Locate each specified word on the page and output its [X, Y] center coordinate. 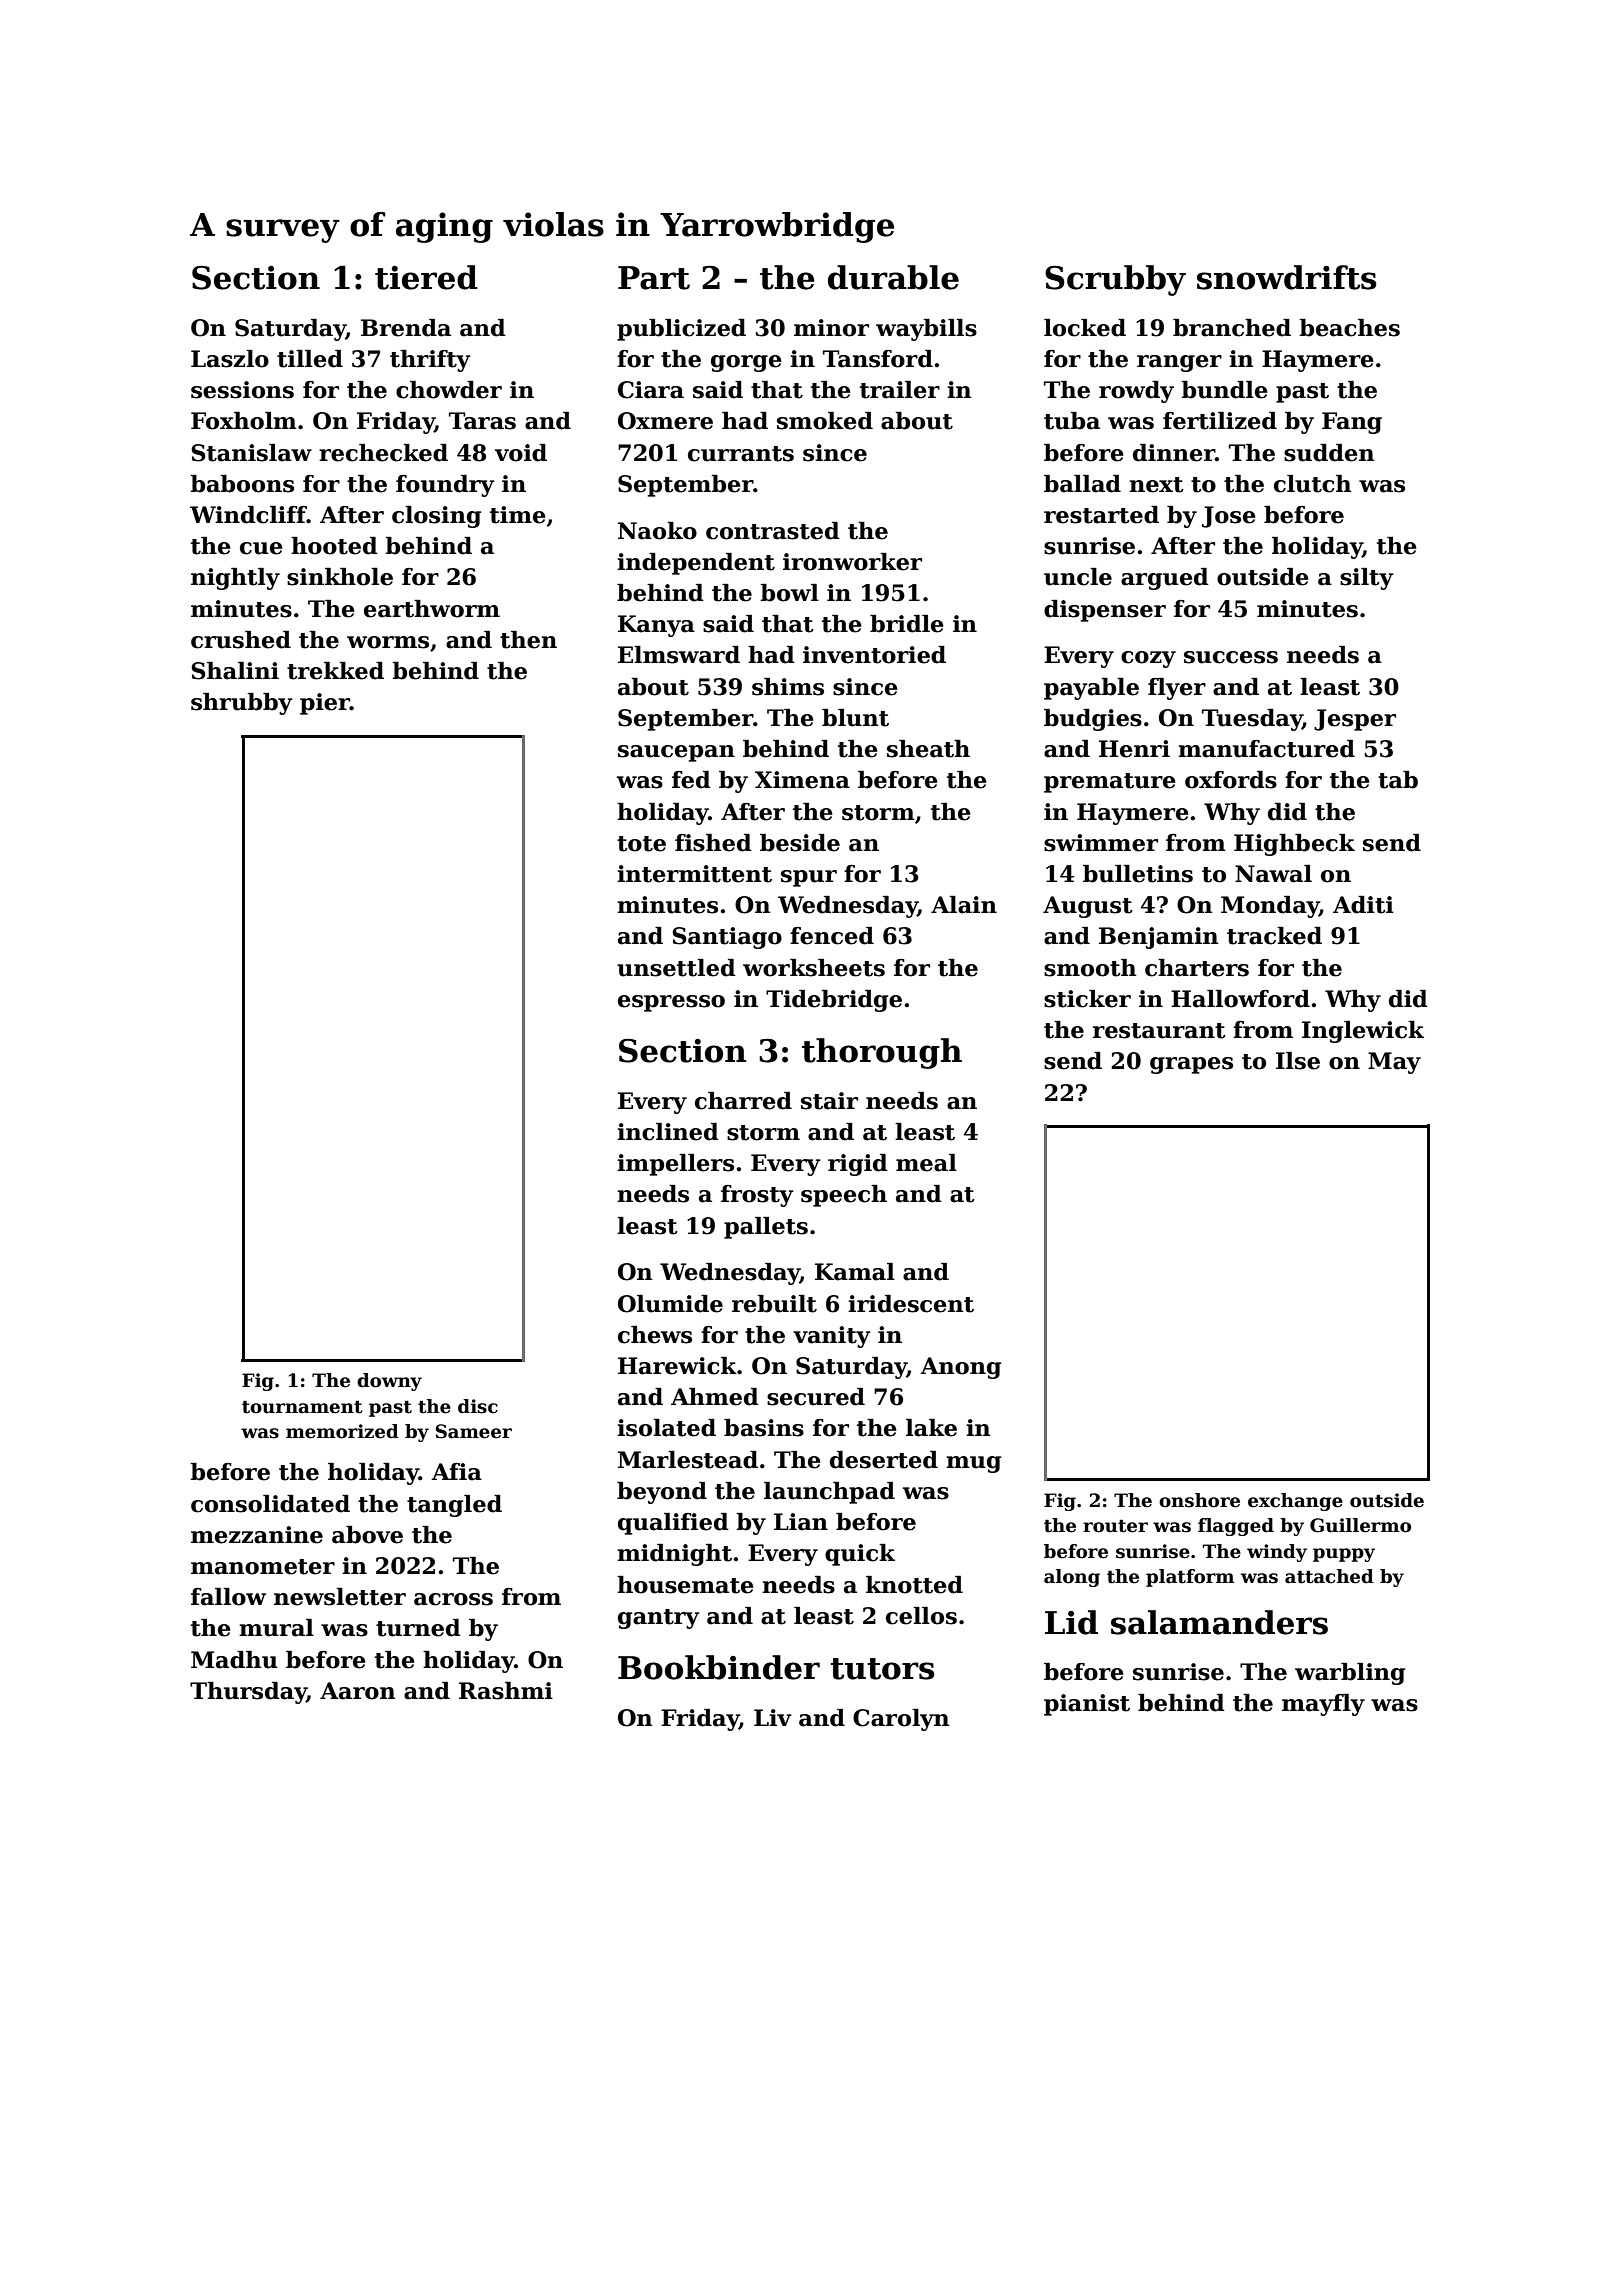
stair [829, 1101]
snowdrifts [1287, 277]
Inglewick [1363, 1032]
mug [973, 1464]
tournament [302, 1407]
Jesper [1355, 720]
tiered [426, 277]
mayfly [1323, 1705]
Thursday [248, 1693]
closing [436, 517]
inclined [668, 1132]
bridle [907, 624]
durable [893, 277]
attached [1329, 1576]
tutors [882, 1669]
